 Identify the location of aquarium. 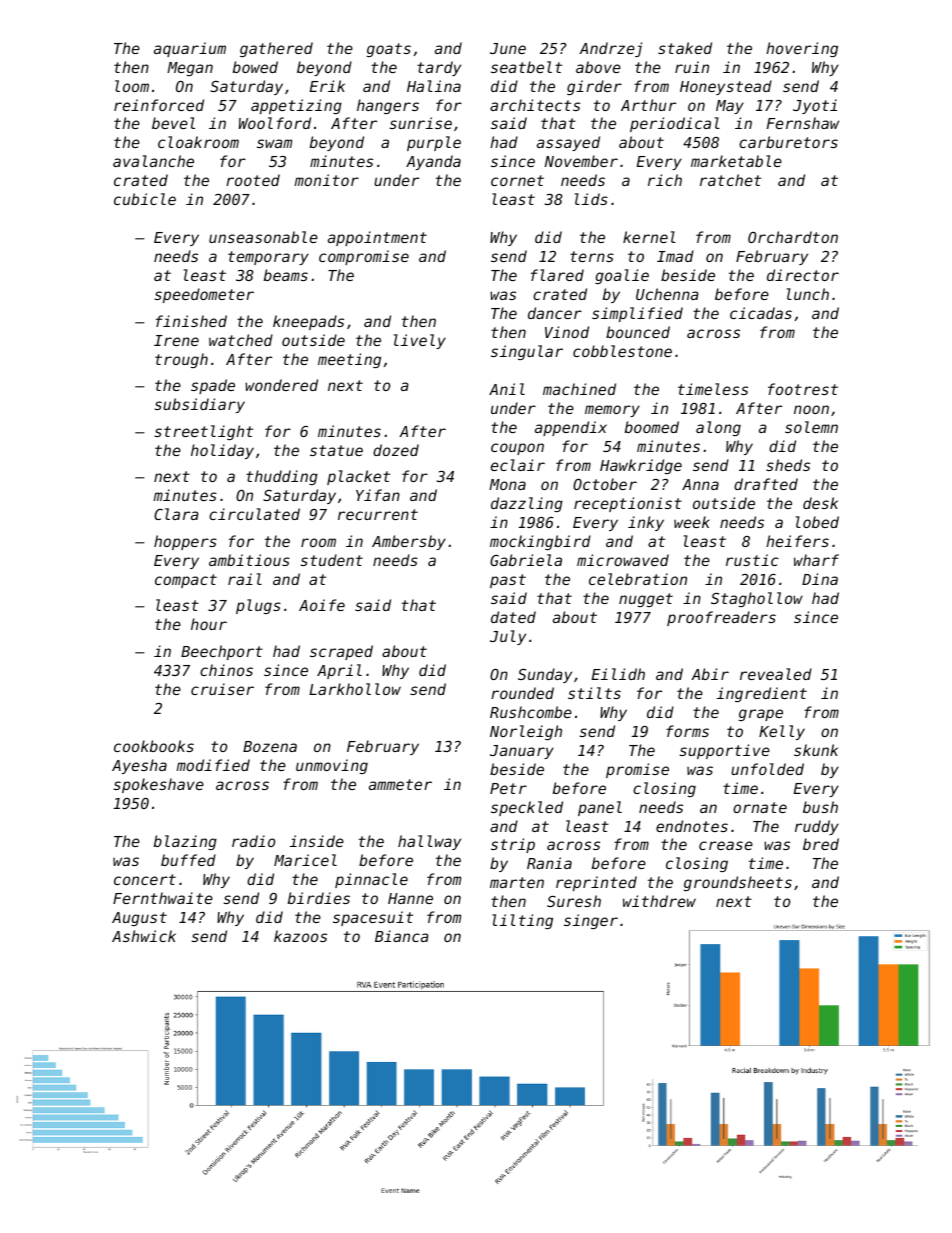
(190, 49).
